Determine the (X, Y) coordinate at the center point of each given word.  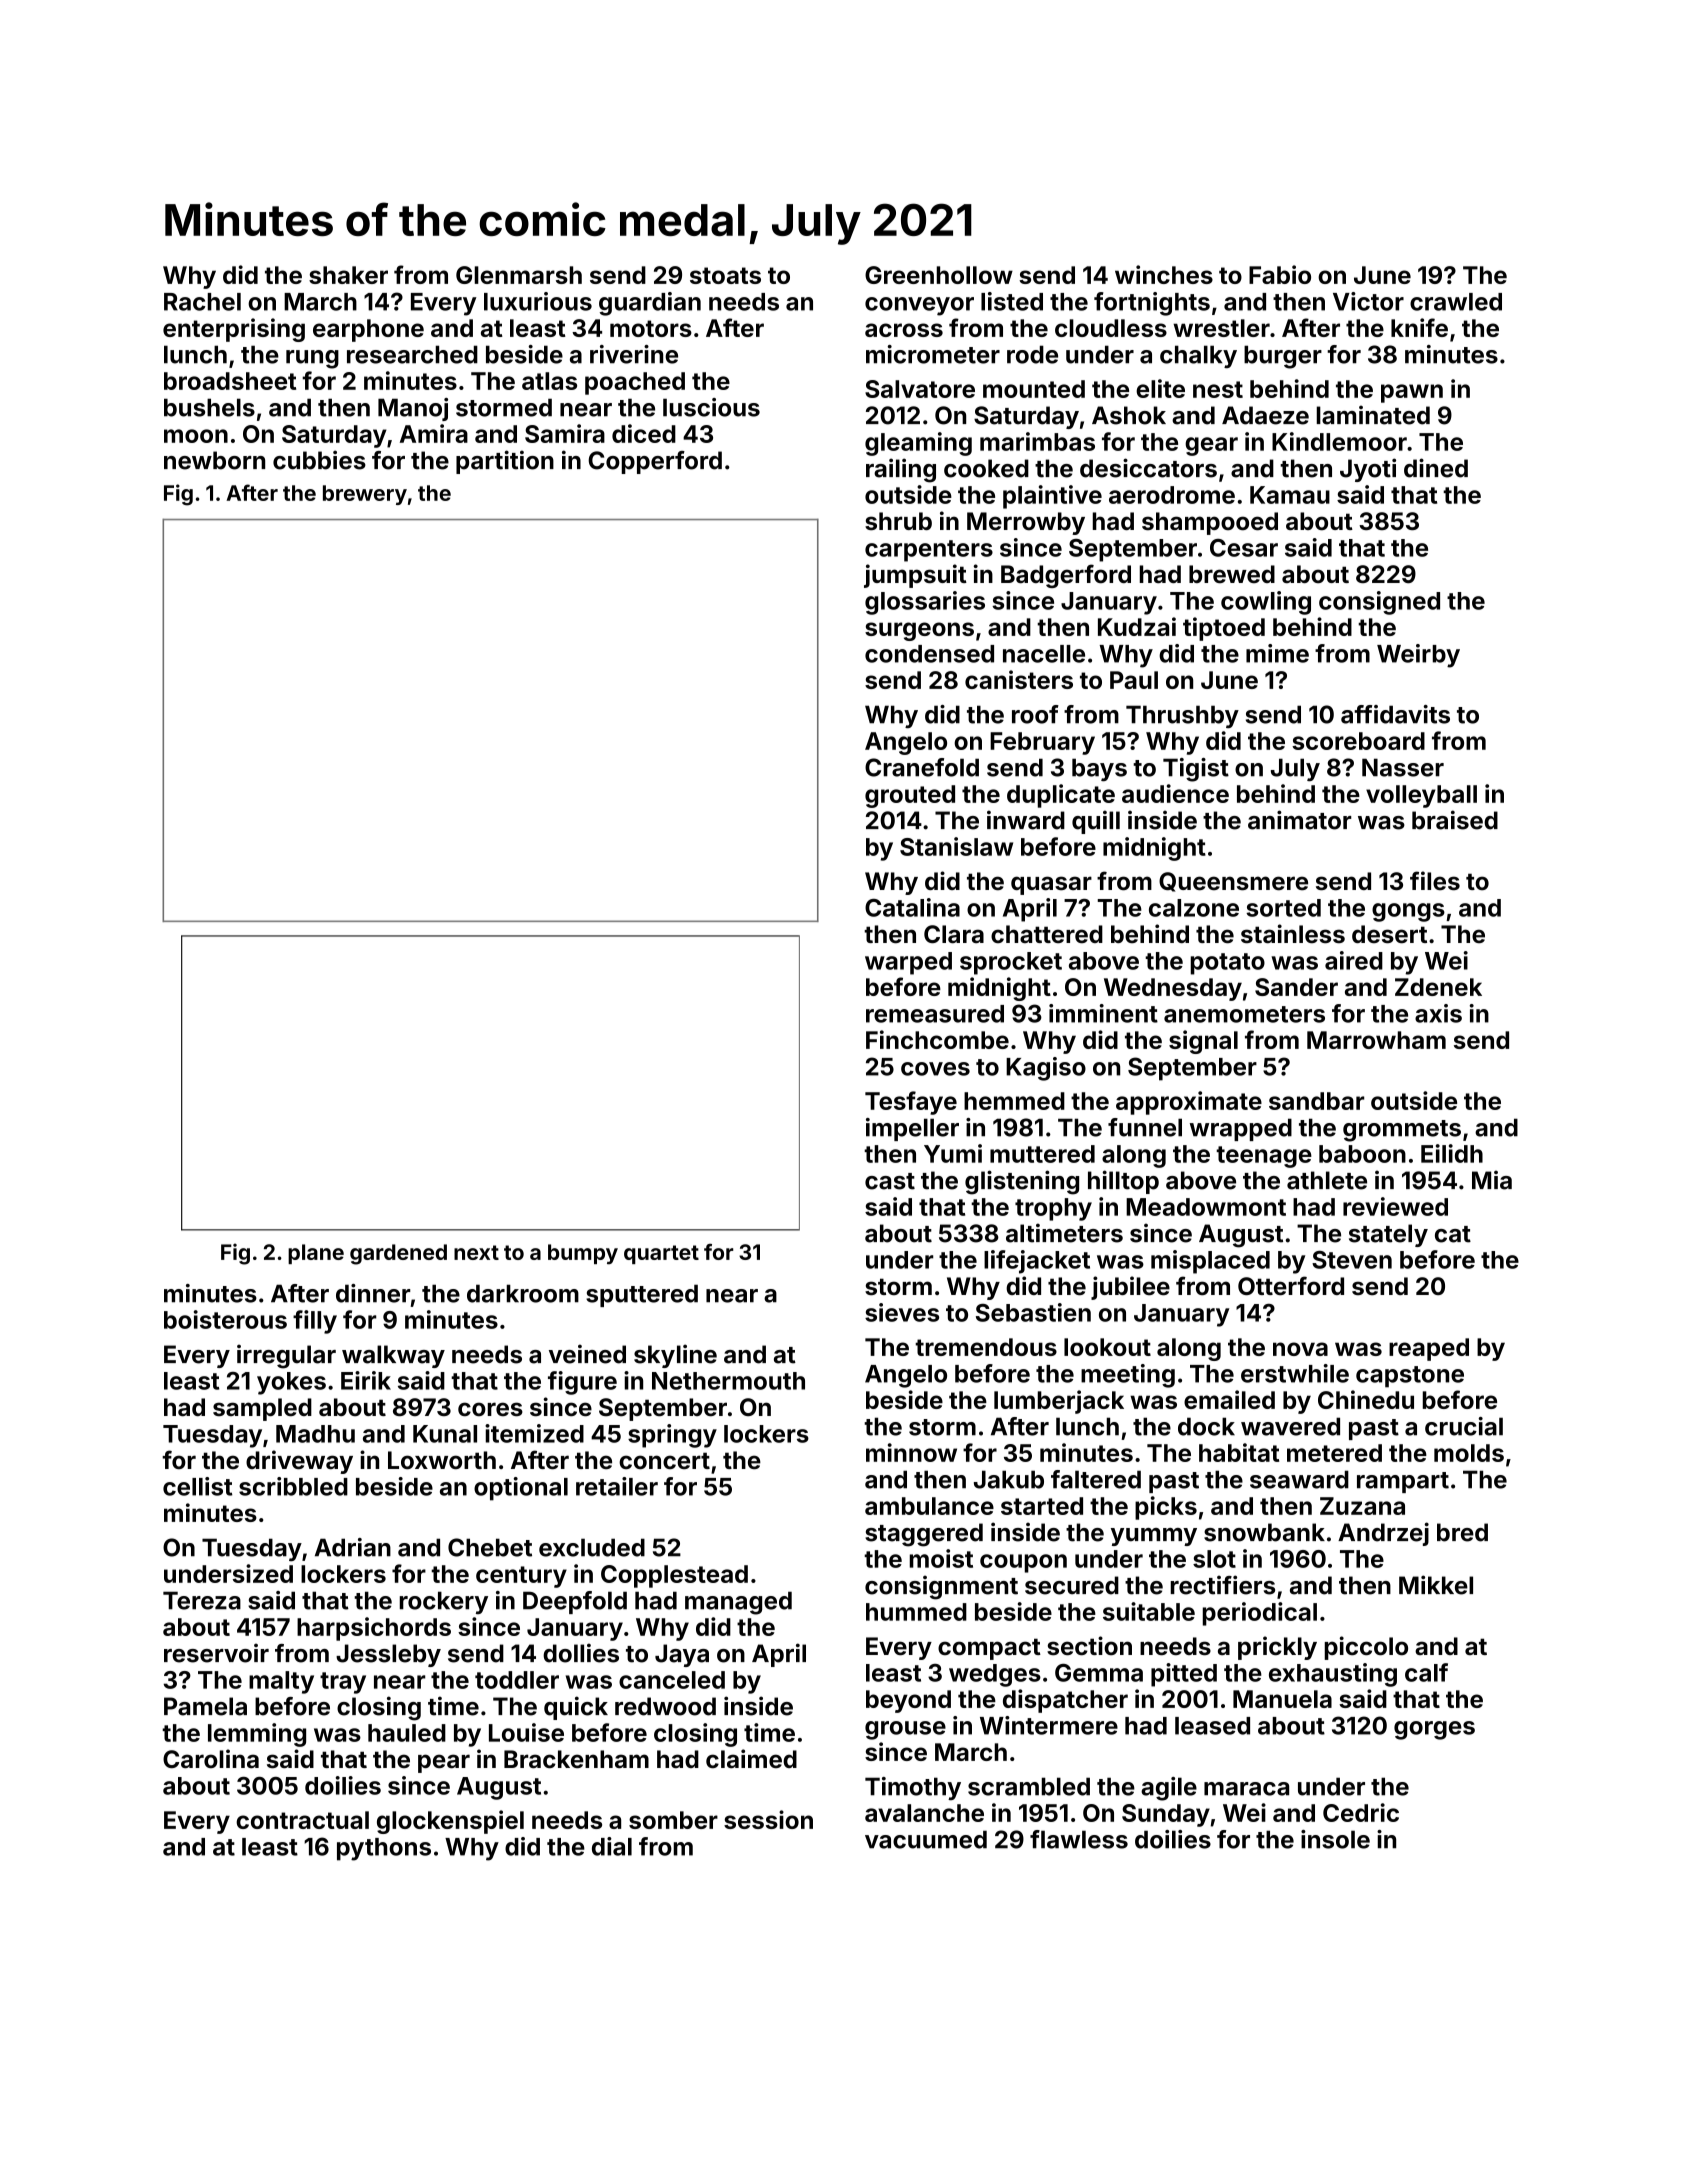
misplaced (1210, 1262)
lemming (257, 1735)
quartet (661, 1254)
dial (612, 1846)
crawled (1456, 302)
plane (316, 1254)
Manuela (1282, 1699)
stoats (725, 275)
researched (412, 354)
